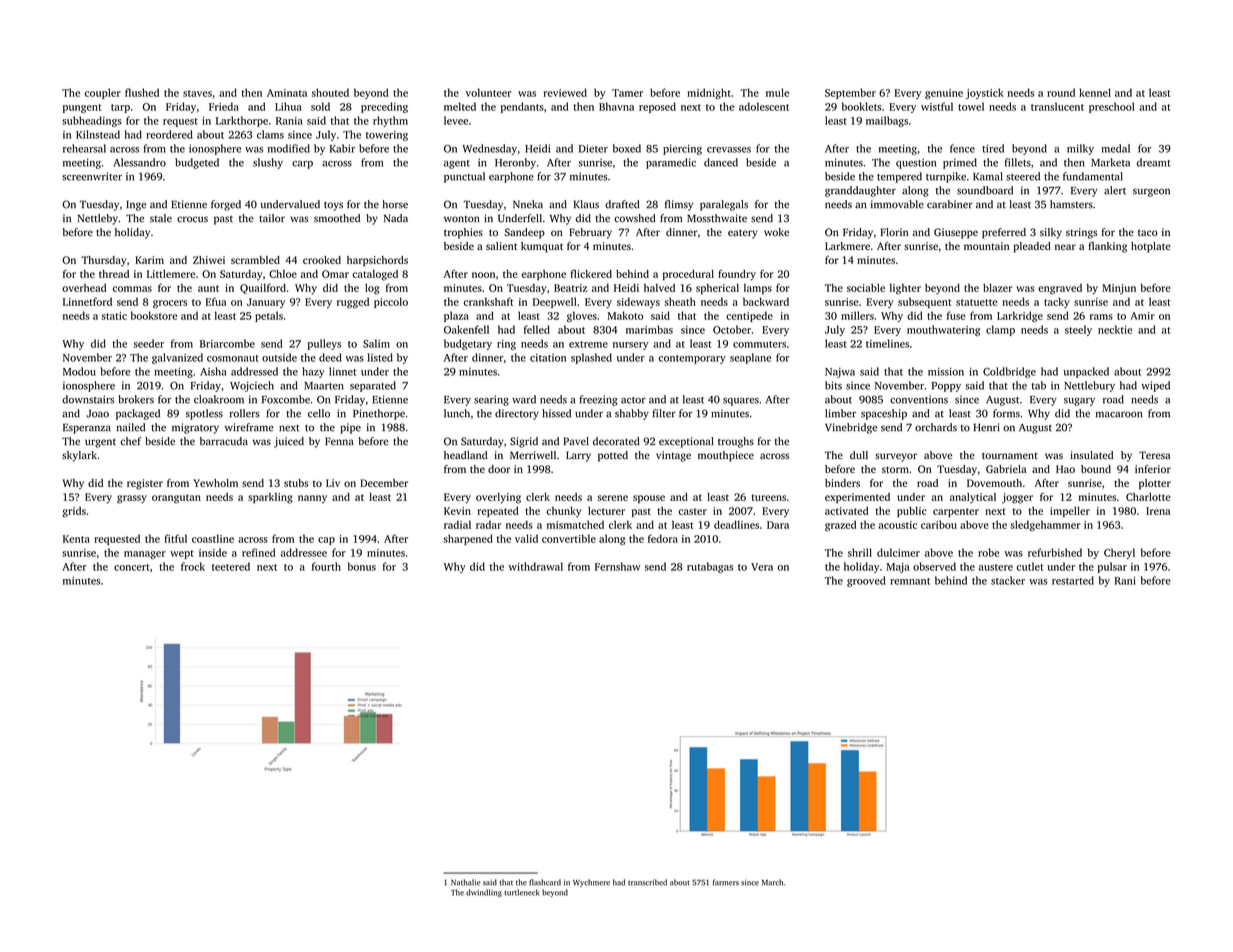 Image resolution: width=1233 pixels, height=952 pixels. I want to click on dwindling, so click(484, 893).
